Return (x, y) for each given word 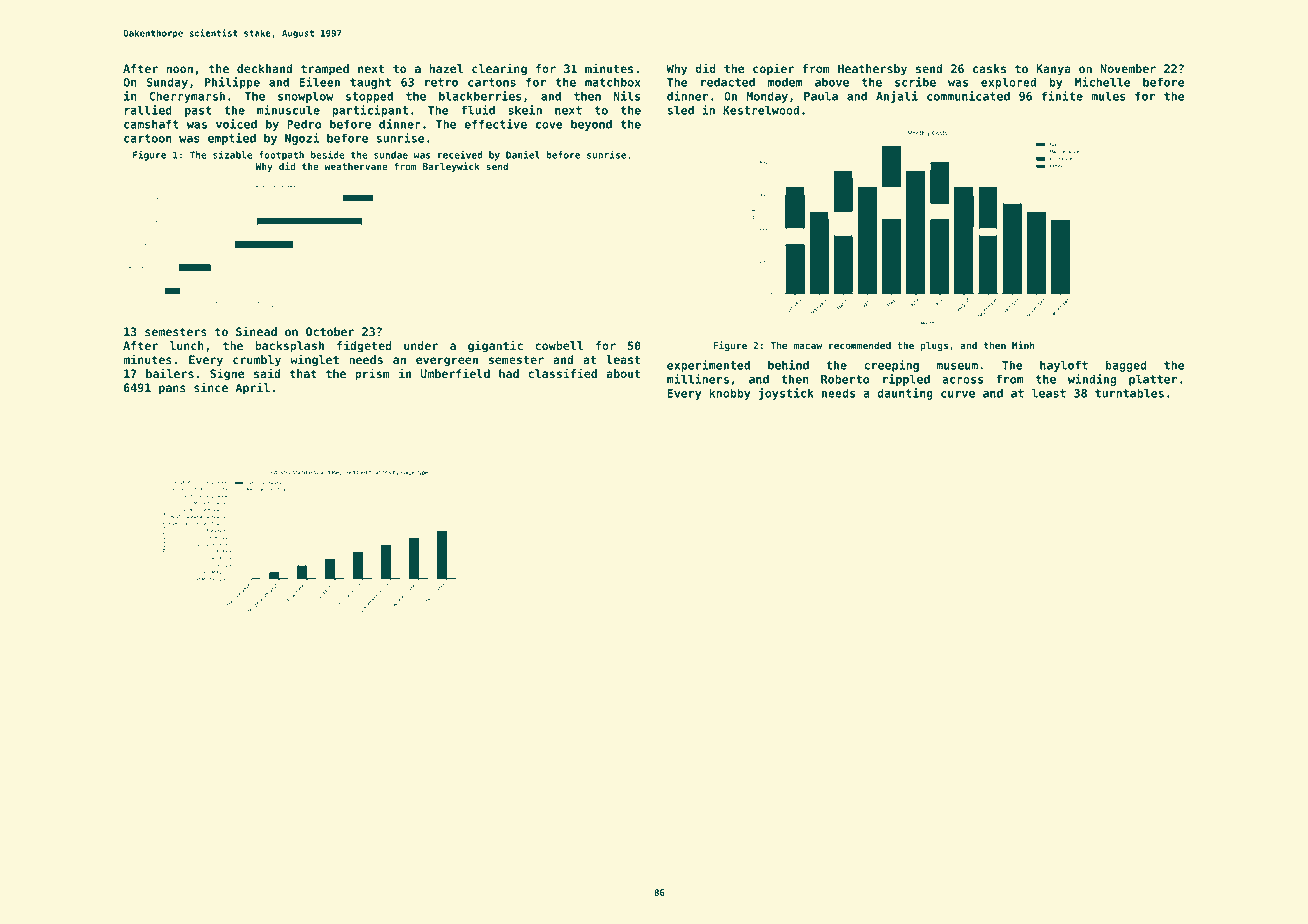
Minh (1023, 345)
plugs (934, 346)
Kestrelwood (761, 110)
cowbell (559, 345)
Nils (627, 96)
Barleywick (451, 167)
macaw (807, 346)
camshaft (151, 124)
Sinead (256, 331)
